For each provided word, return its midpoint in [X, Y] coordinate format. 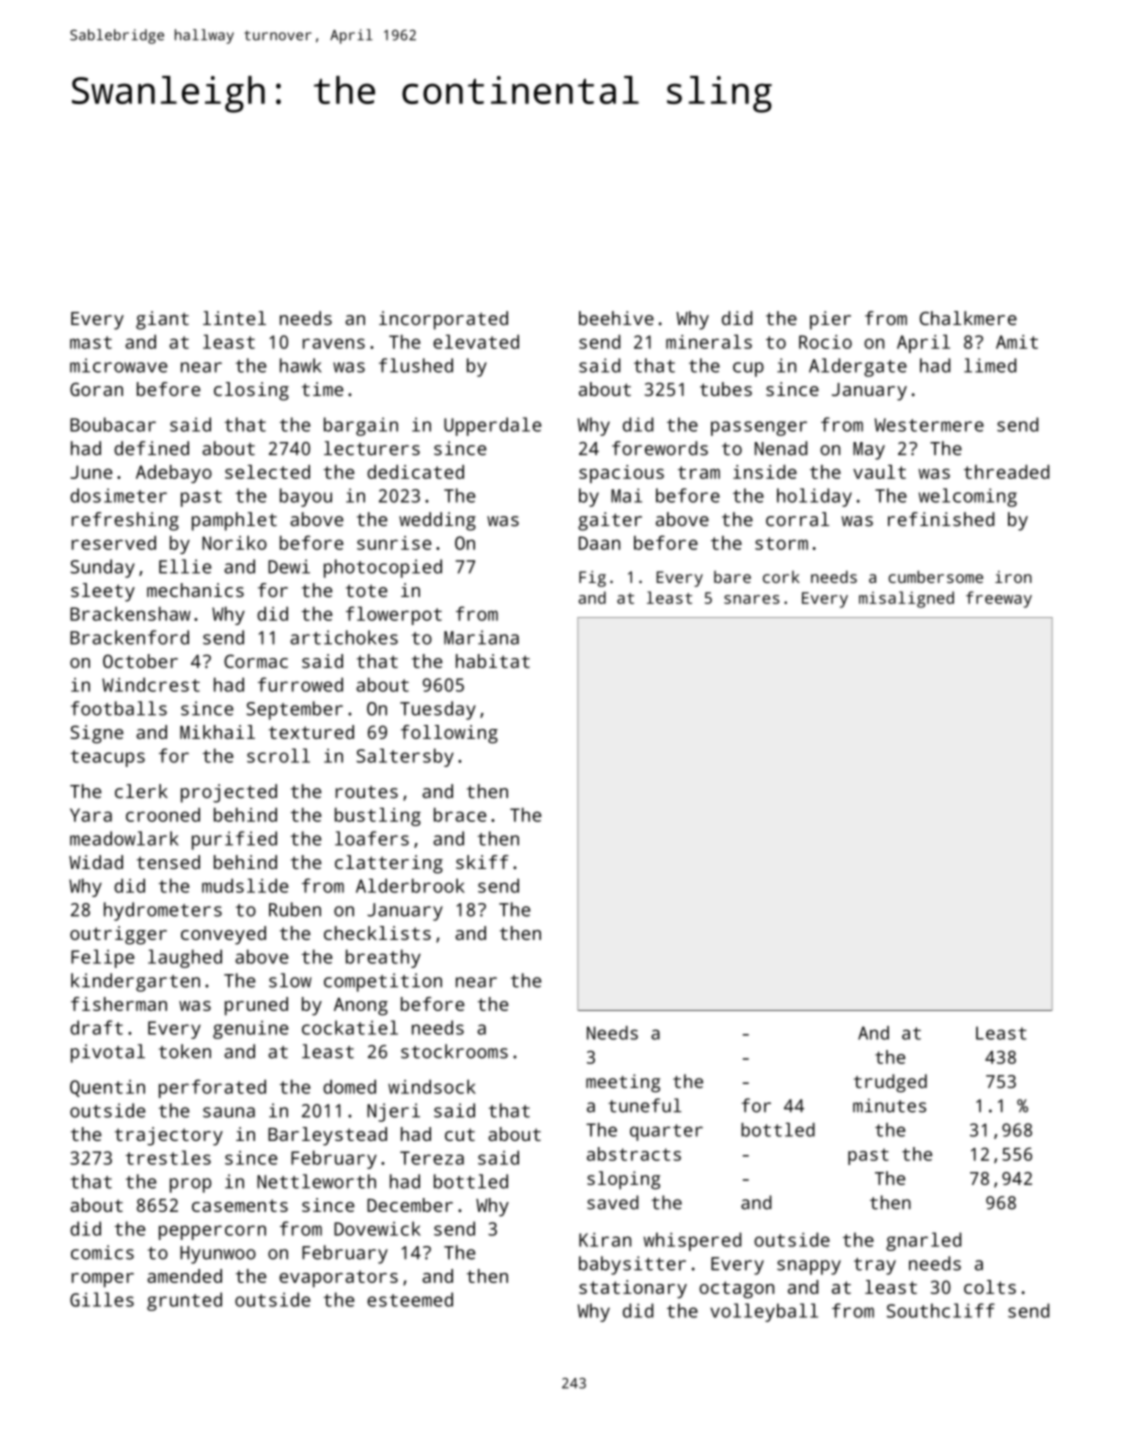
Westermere [929, 425]
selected [267, 472]
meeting [623, 1083]
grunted [184, 1301]
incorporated [443, 320]
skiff [482, 862]
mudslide [245, 885]
